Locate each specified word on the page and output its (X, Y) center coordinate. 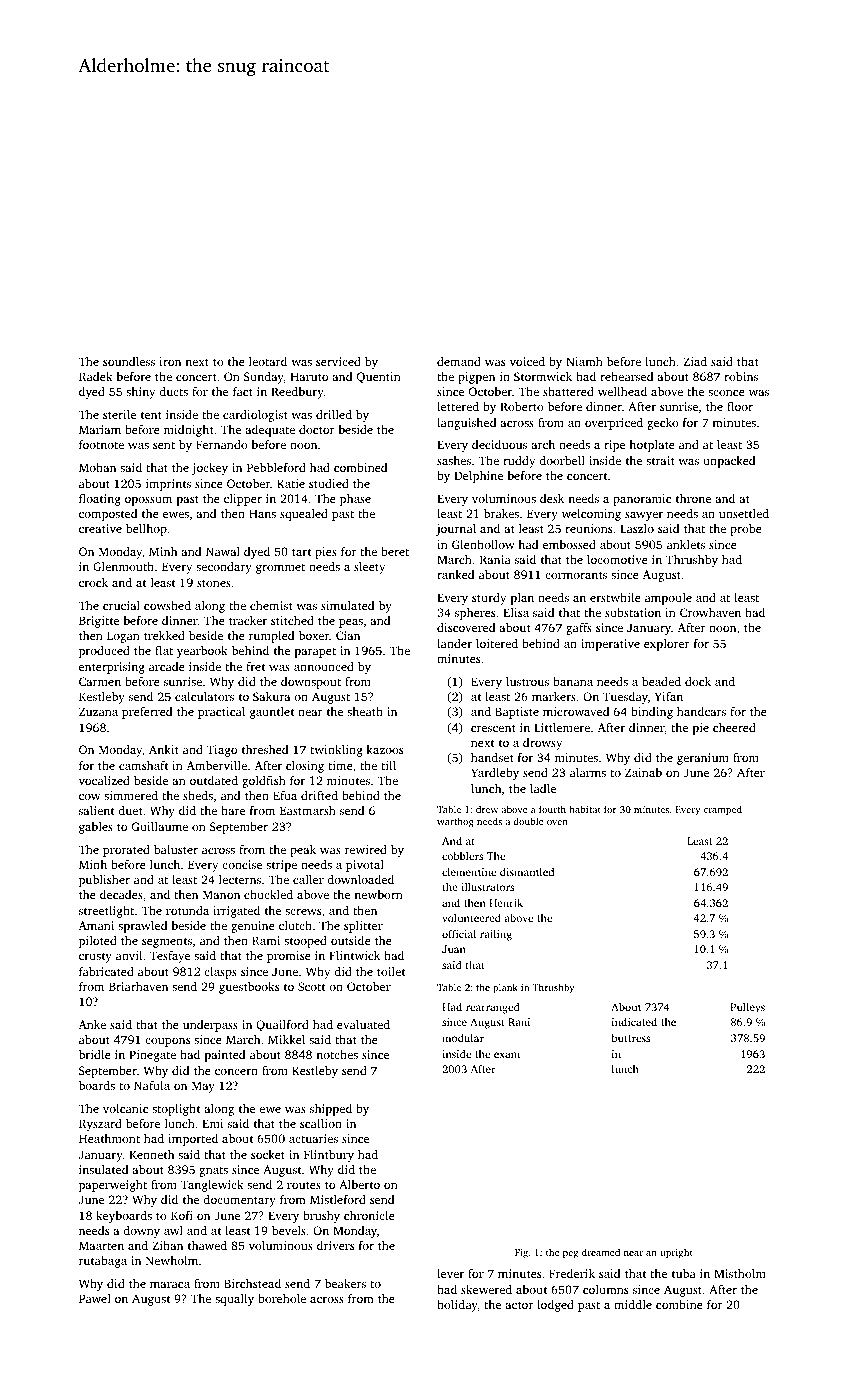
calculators (204, 696)
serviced (338, 361)
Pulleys (747, 1008)
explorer (667, 645)
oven (557, 822)
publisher (104, 881)
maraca (170, 1285)
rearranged (493, 1008)
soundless (129, 361)
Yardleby (495, 774)
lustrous (527, 681)
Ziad (695, 361)
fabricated (106, 971)
